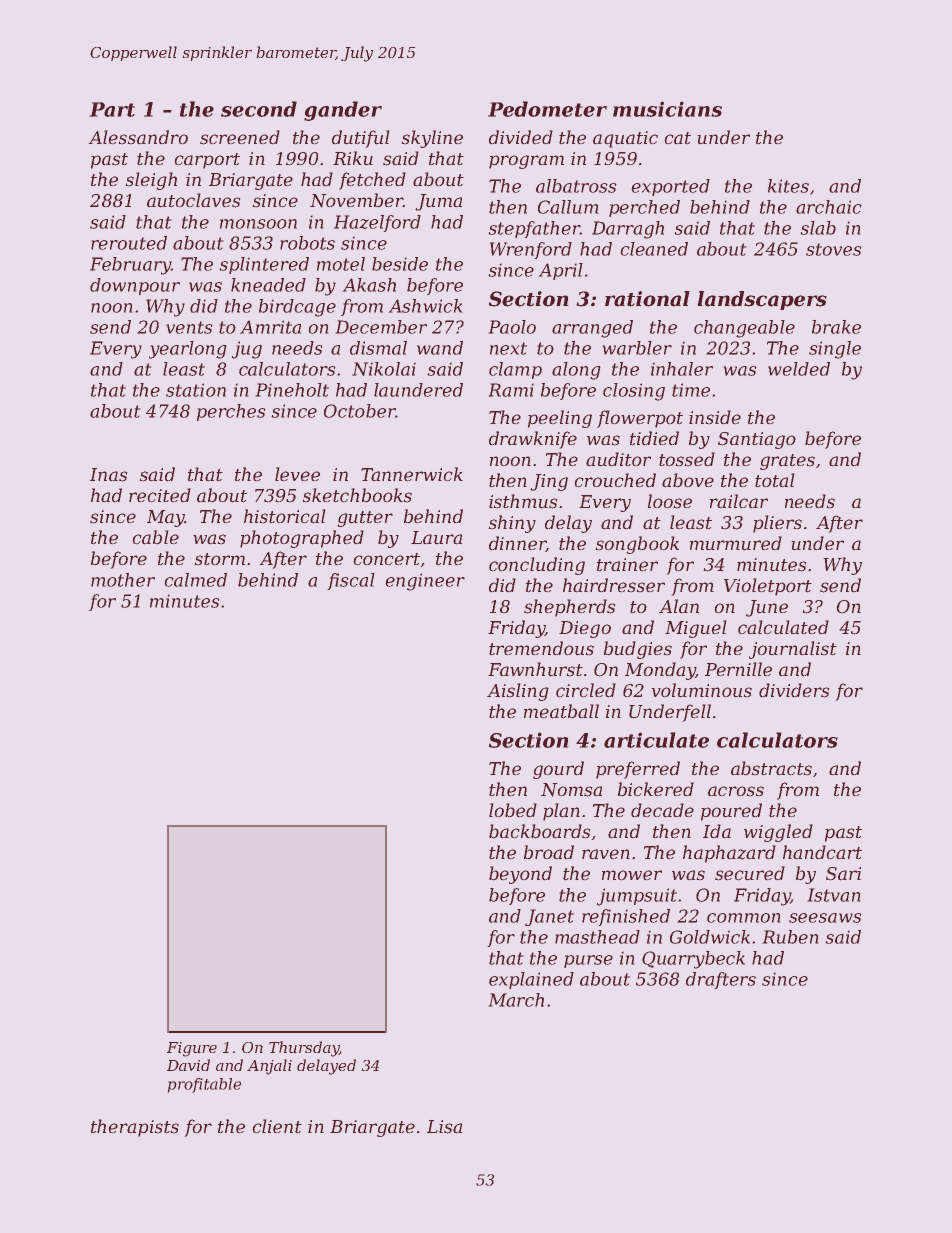 This image has height=1233, width=952. Describe the element at coordinates (637, 545) in the image. I see `songbook` at that location.
